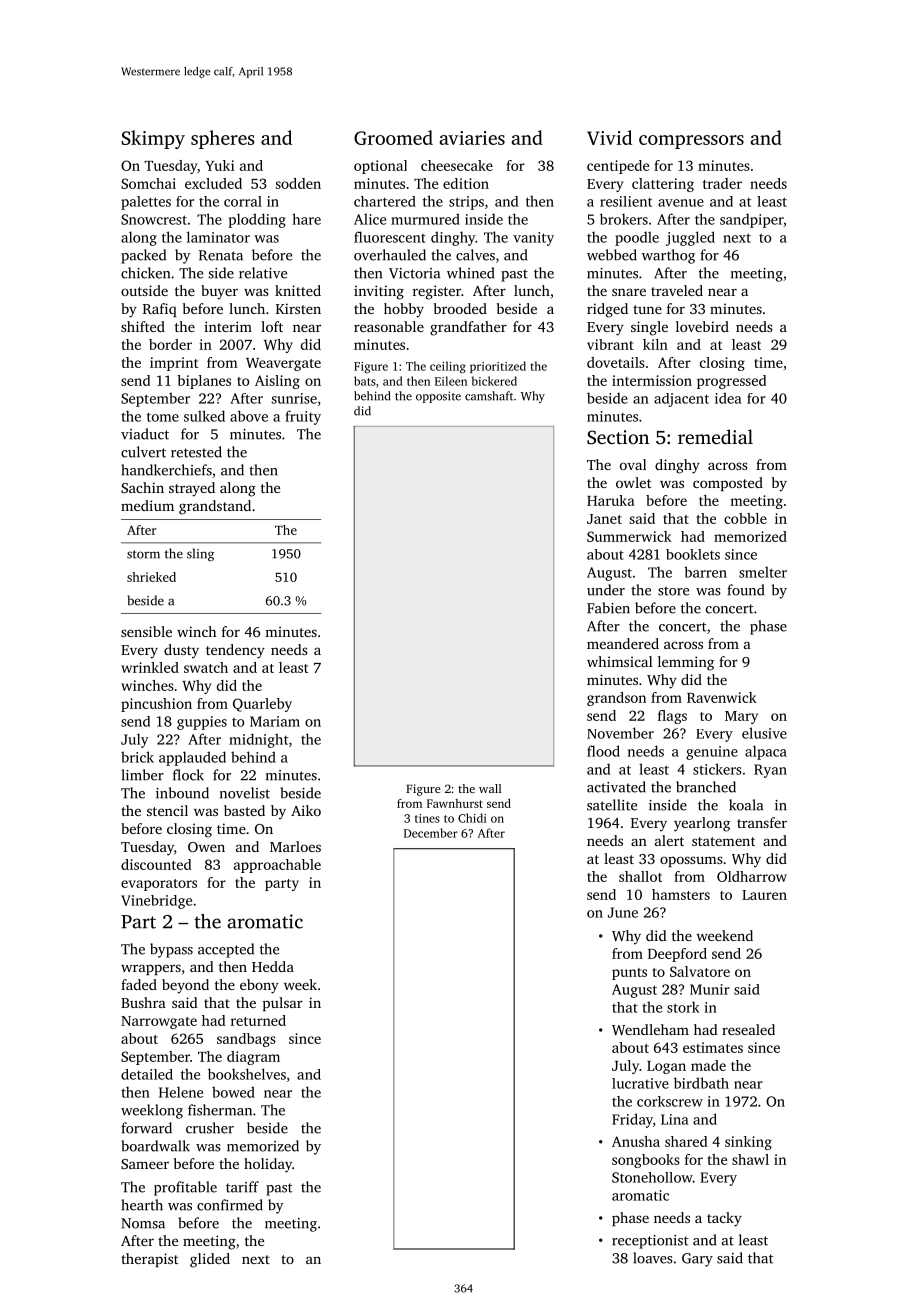 This document has width=908, height=1316. What do you see at coordinates (722, 183) in the document?
I see `trader` at bounding box center [722, 183].
